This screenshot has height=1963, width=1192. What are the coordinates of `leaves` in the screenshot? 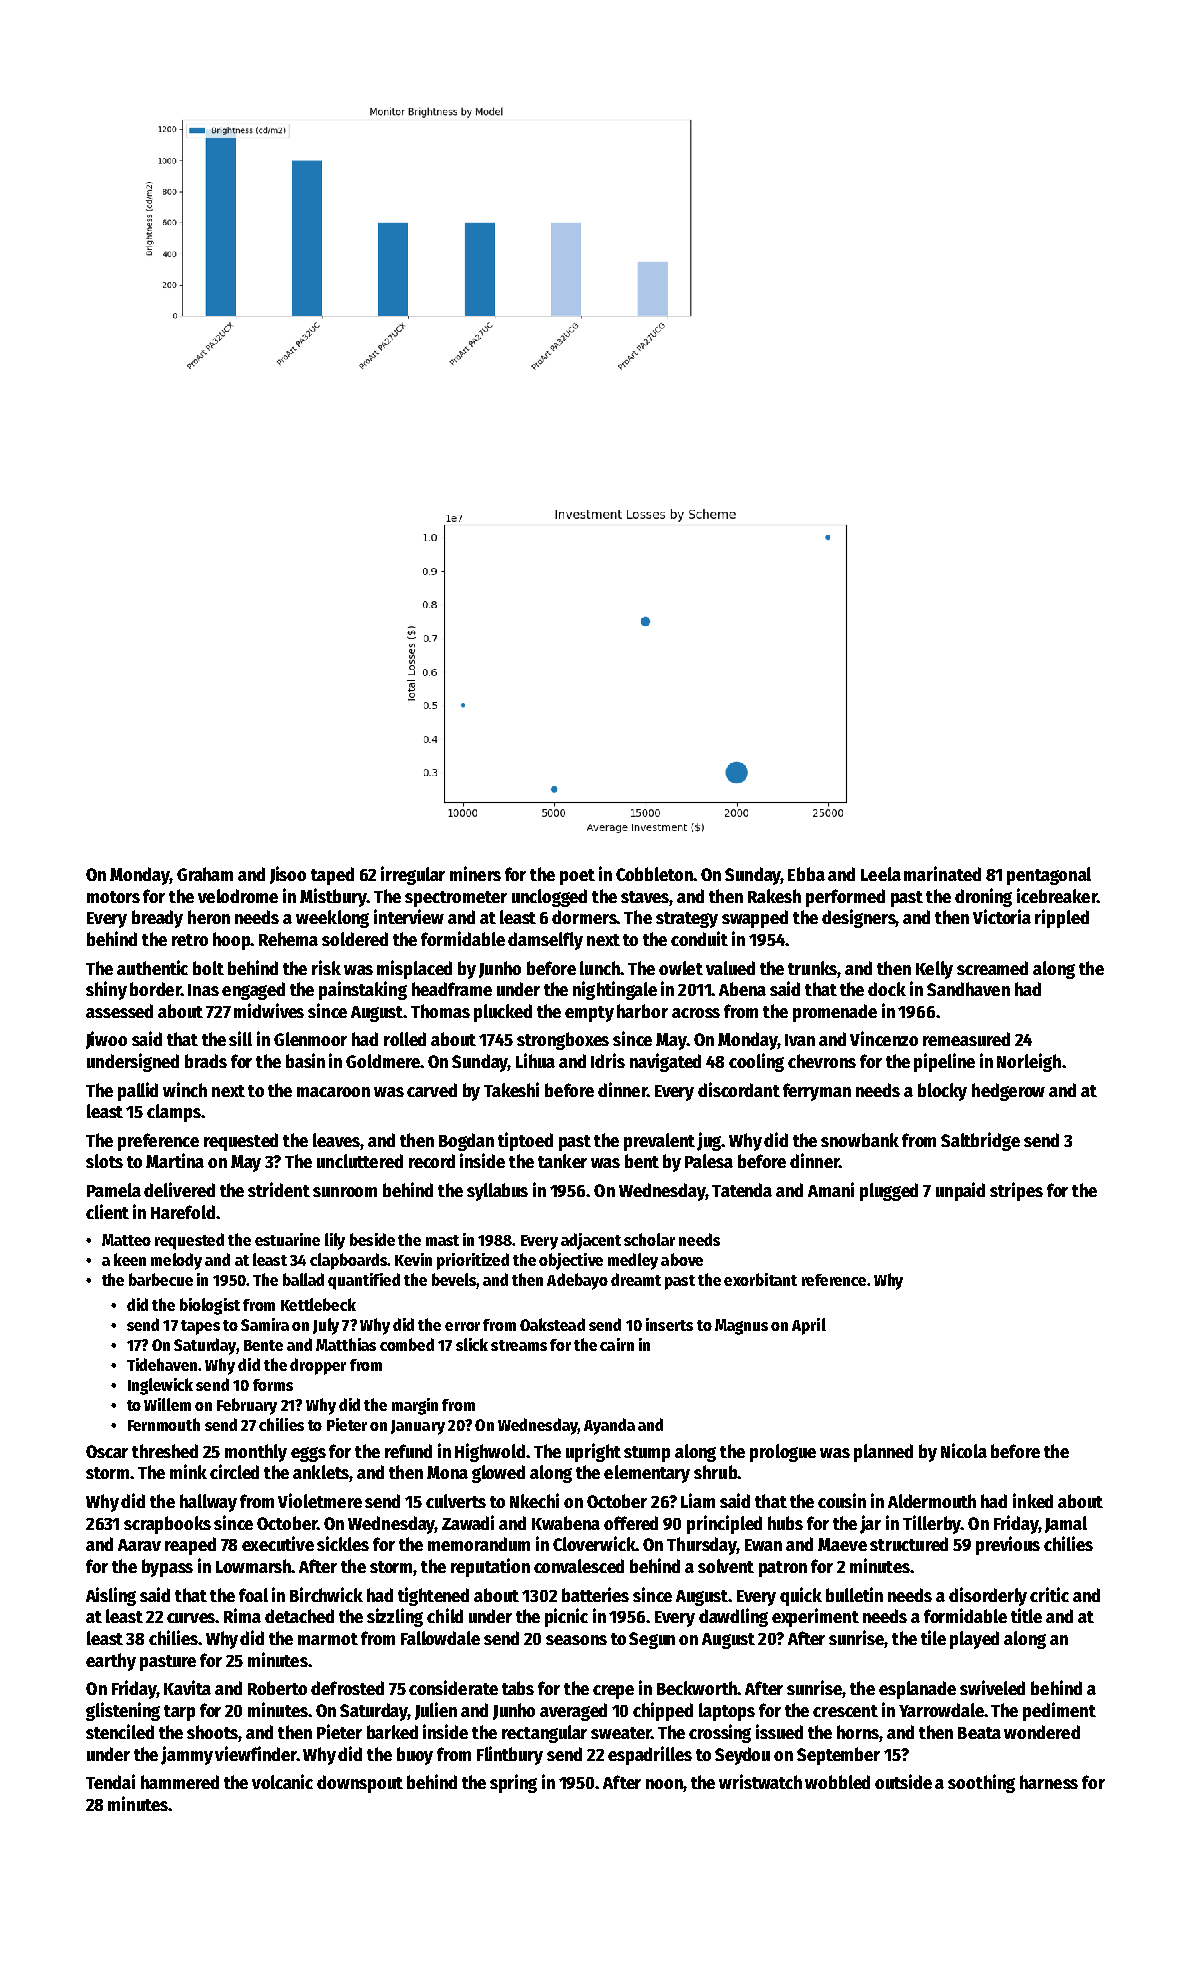 It's located at (336, 1140).
